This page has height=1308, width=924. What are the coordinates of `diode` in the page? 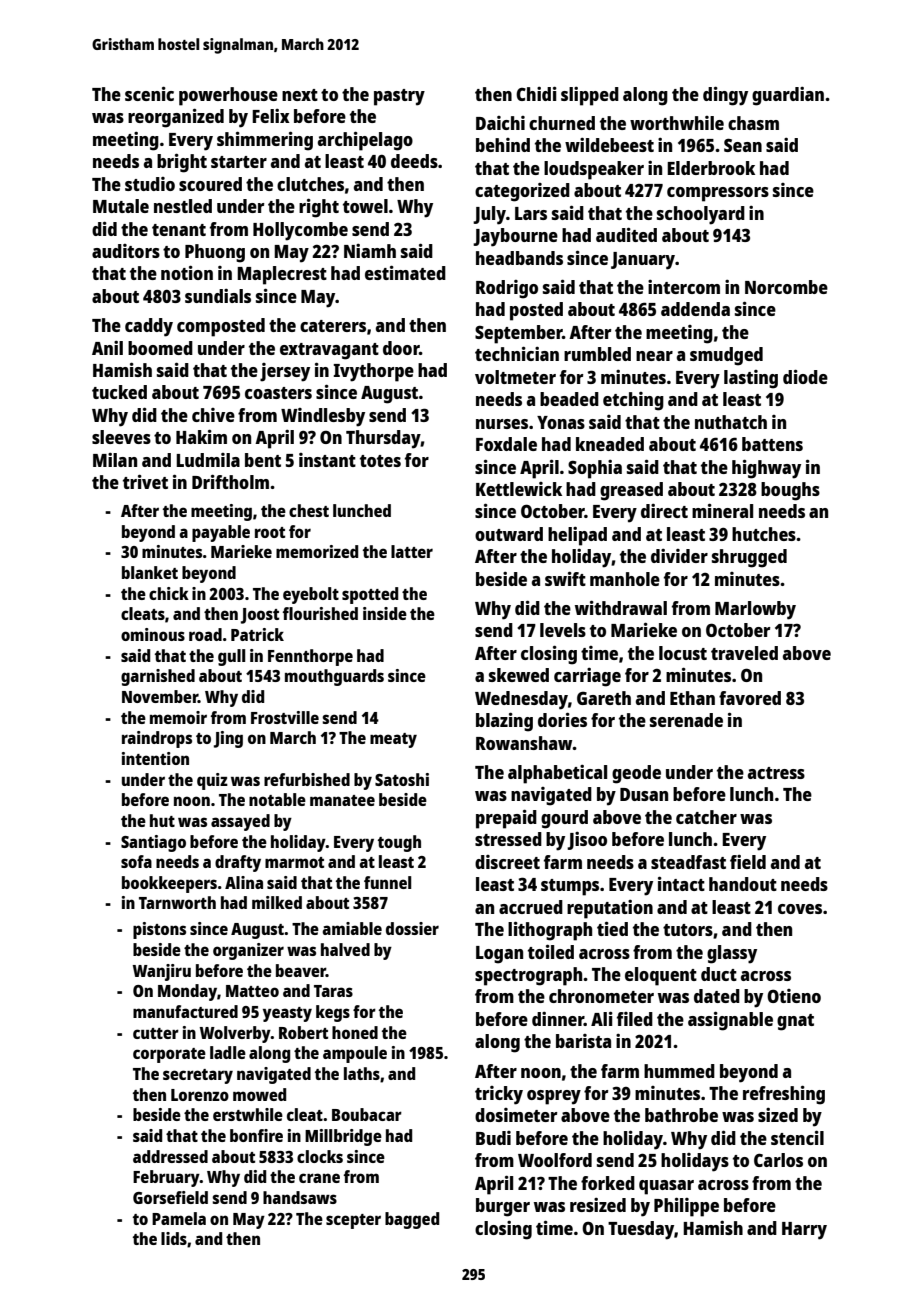 It's located at (805, 376).
